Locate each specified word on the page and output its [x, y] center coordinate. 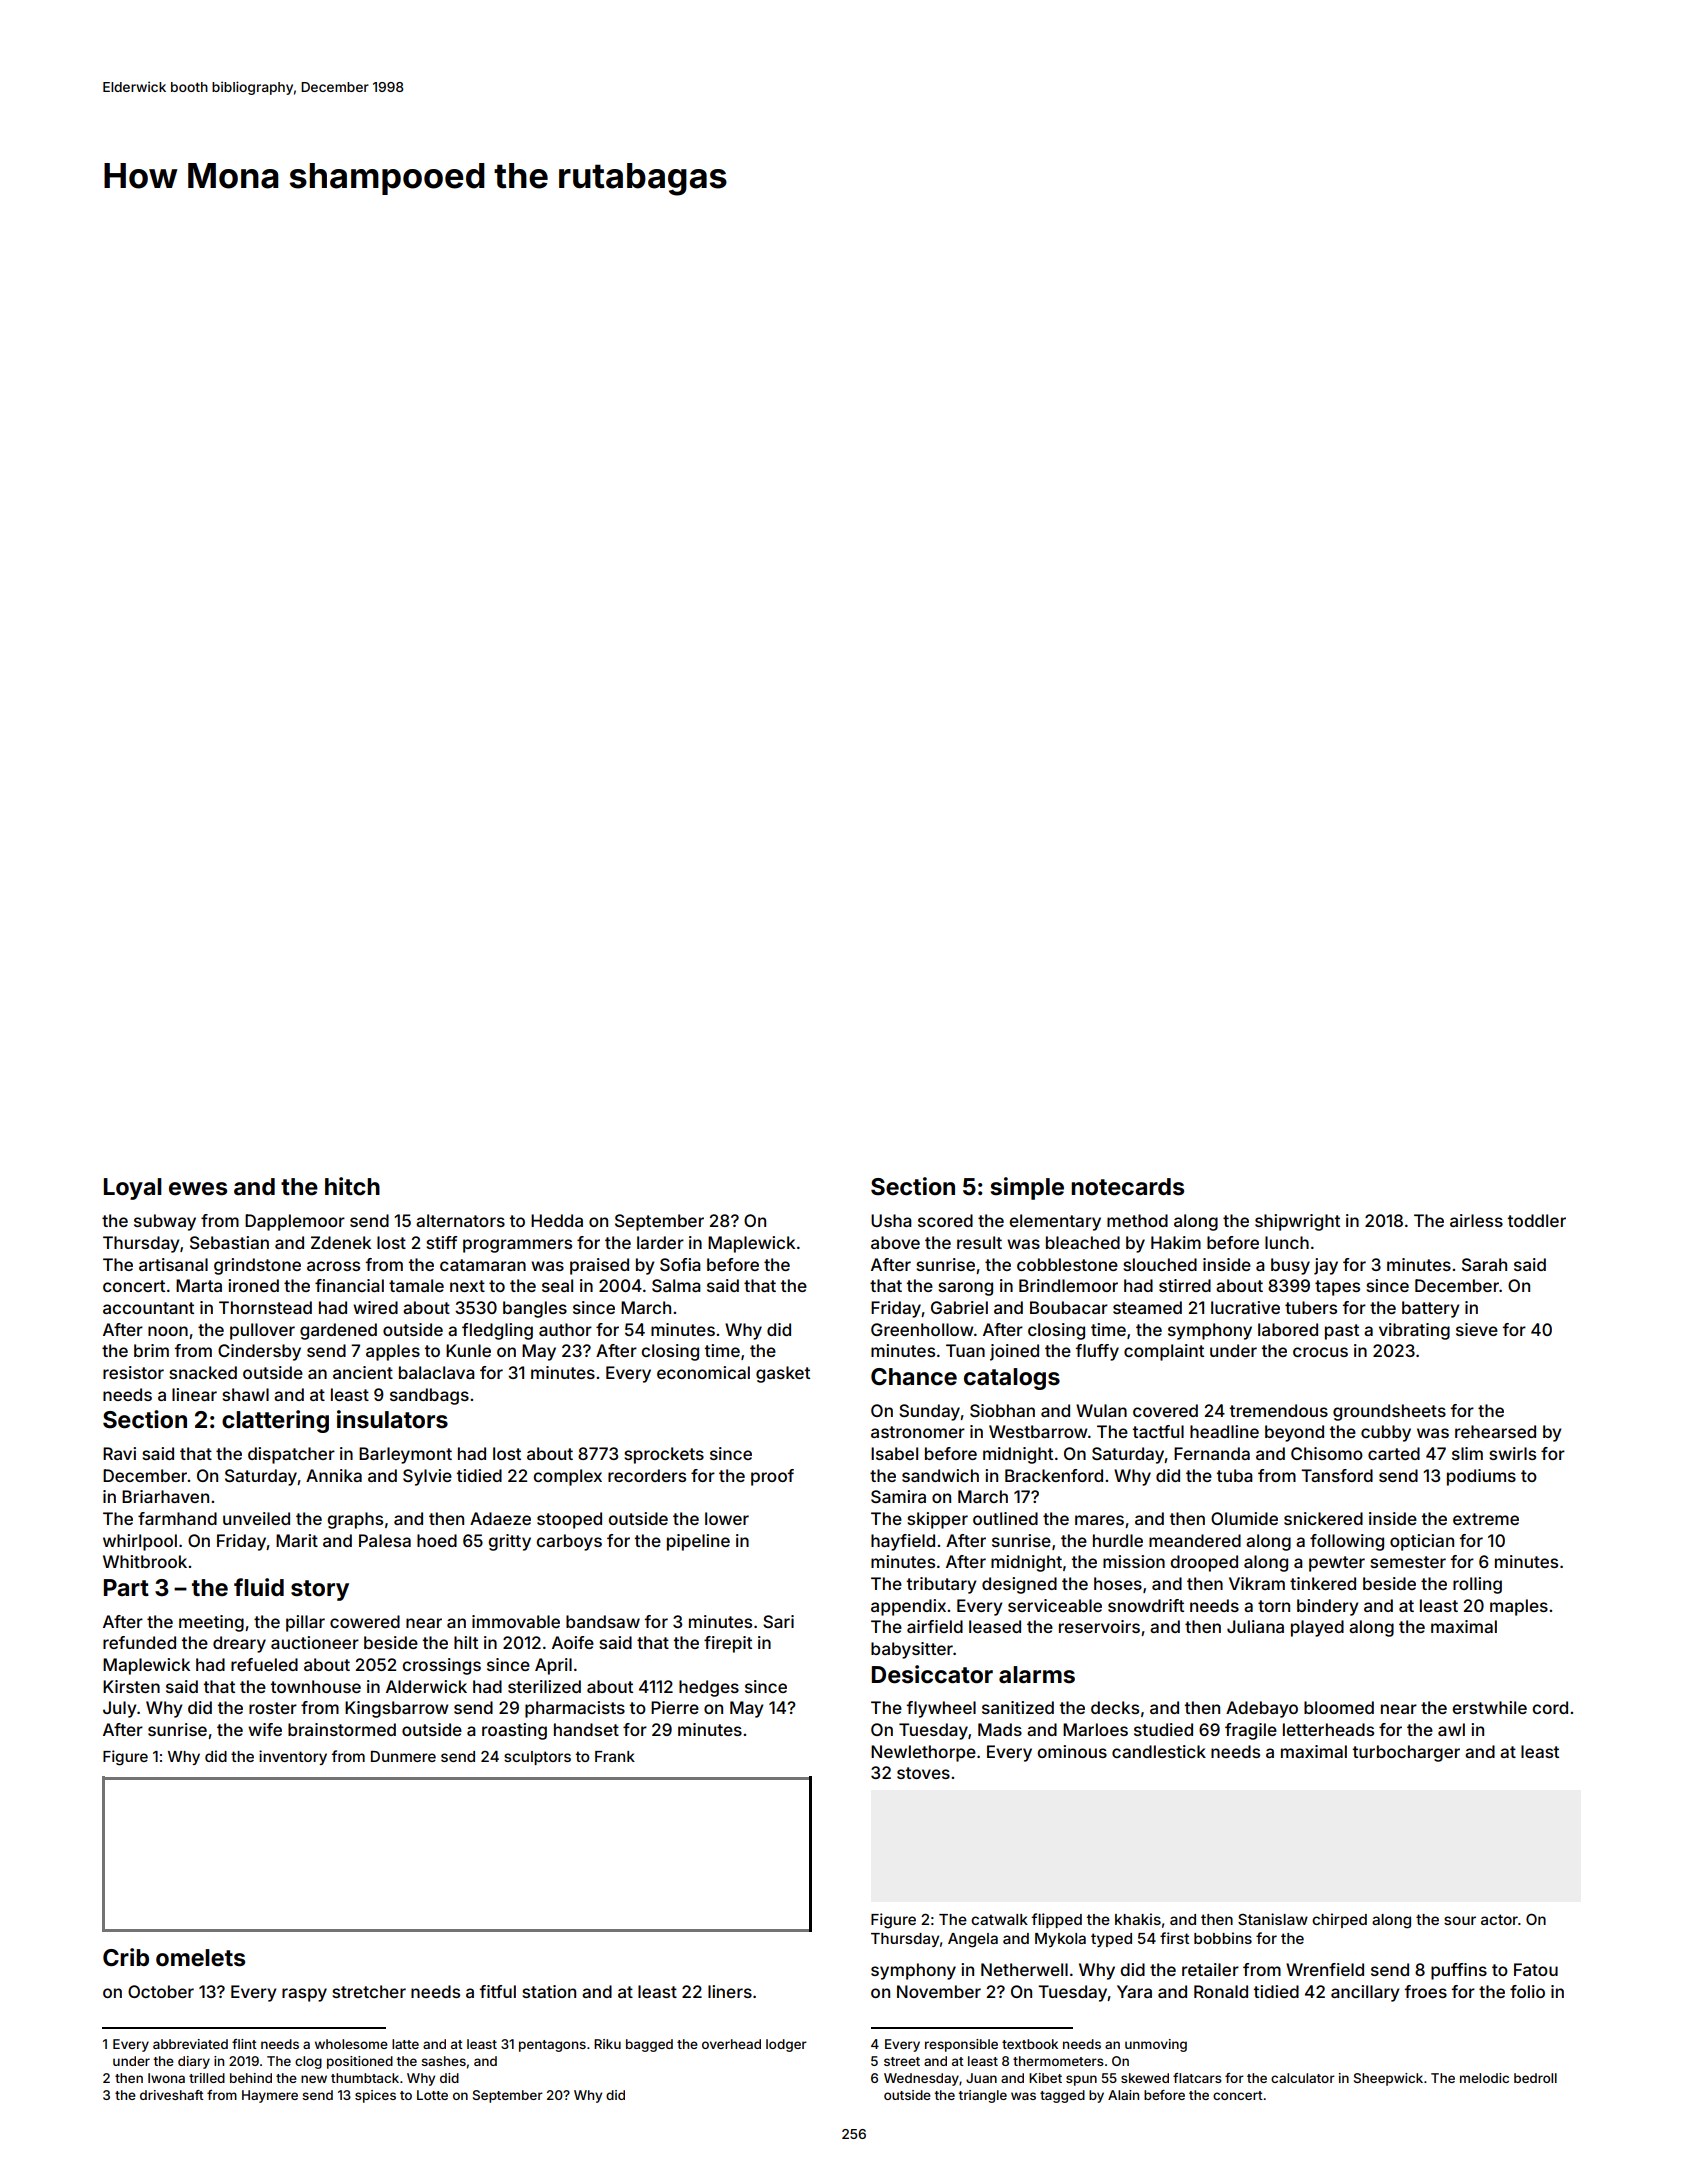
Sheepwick [1388, 2079]
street [902, 2061]
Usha [891, 1220]
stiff [441, 1242]
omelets [200, 1958]
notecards [1127, 1187]
